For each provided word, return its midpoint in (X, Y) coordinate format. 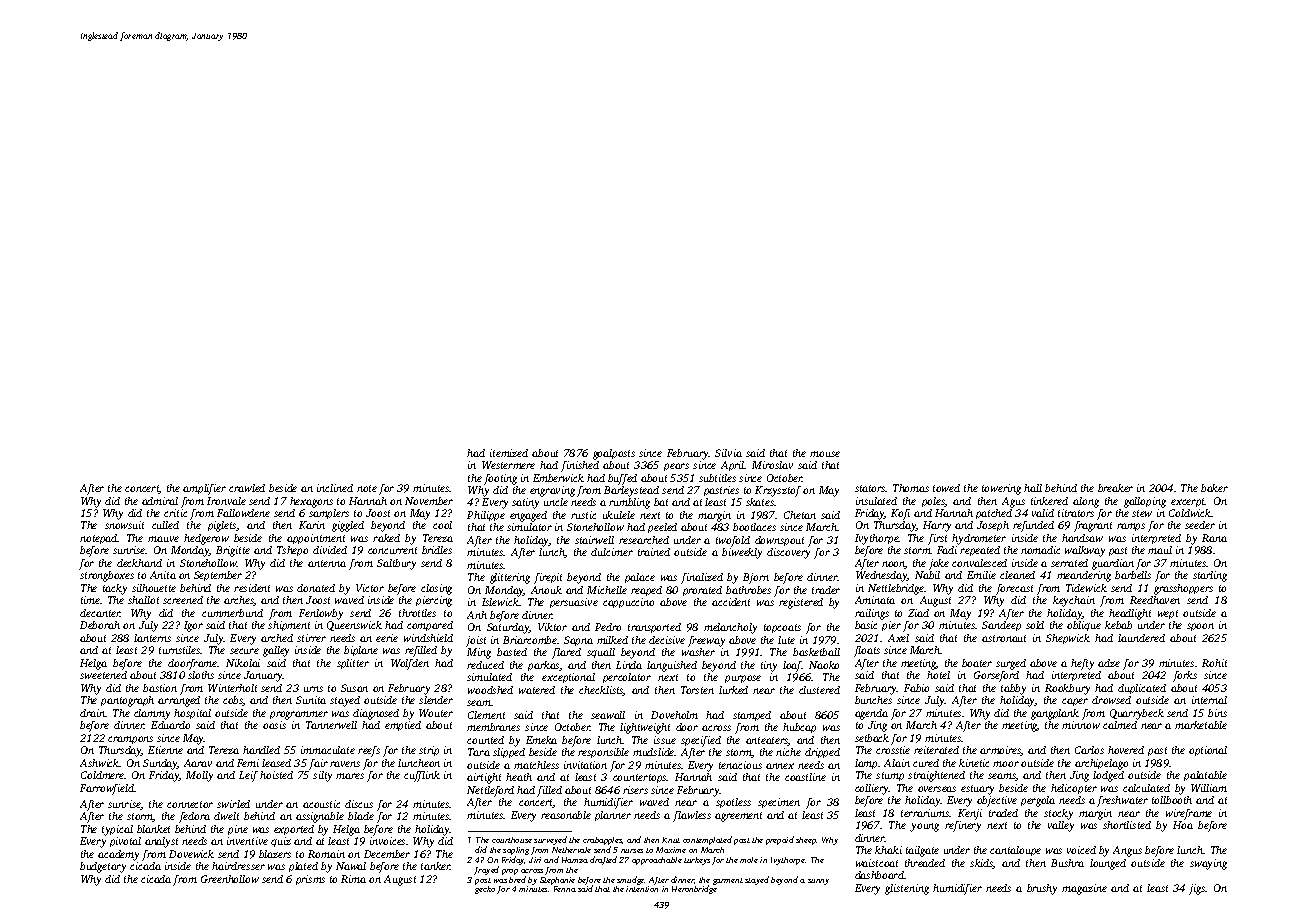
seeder (1200, 525)
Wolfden (410, 664)
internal (1209, 700)
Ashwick (100, 763)
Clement (486, 715)
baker (1214, 488)
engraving (552, 491)
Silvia (728, 453)
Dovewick (191, 854)
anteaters (767, 741)
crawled (247, 488)
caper (1075, 702)
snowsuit (124, 525)
